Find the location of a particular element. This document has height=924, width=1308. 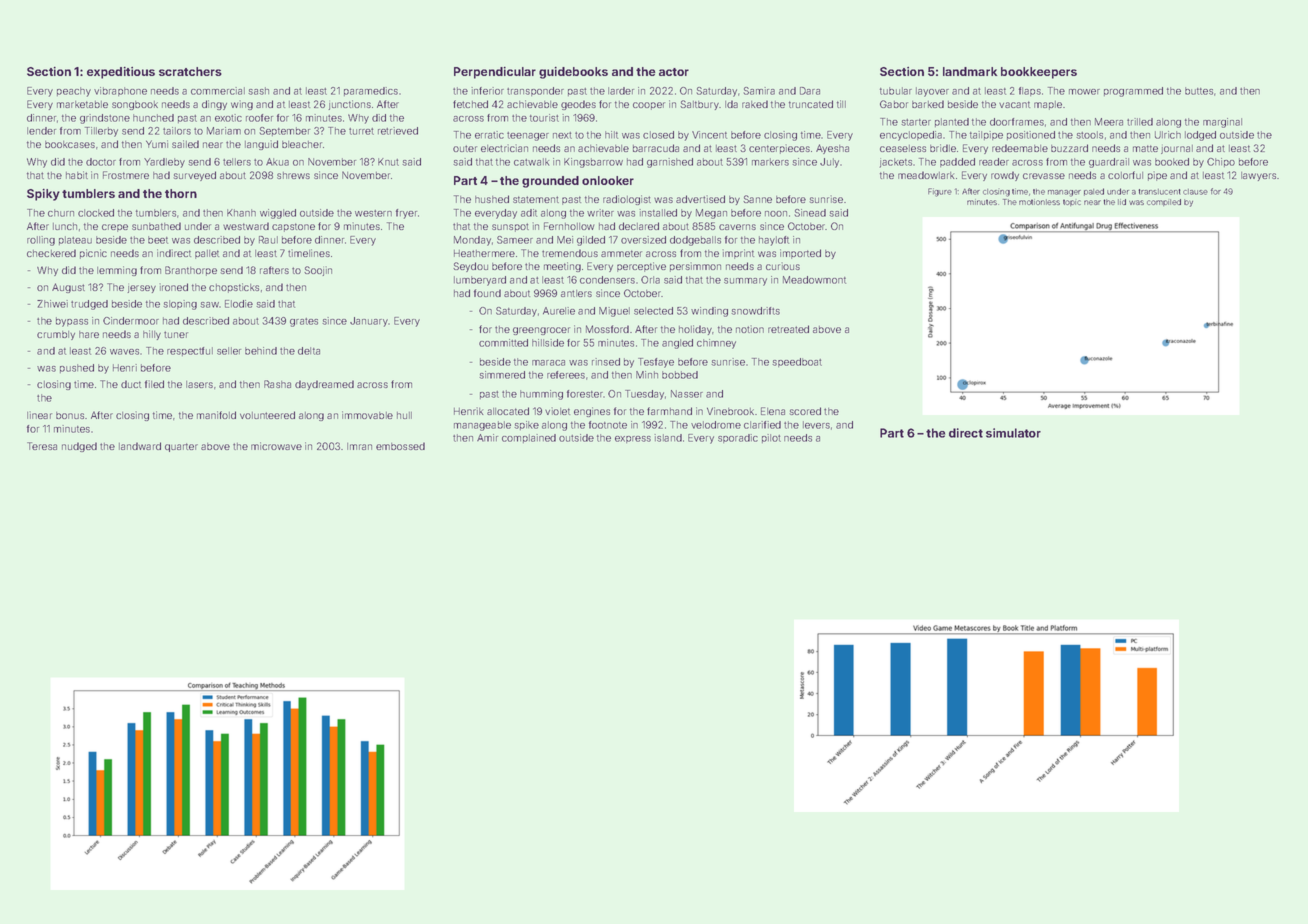

outer is located at coordinates (465, 148).
